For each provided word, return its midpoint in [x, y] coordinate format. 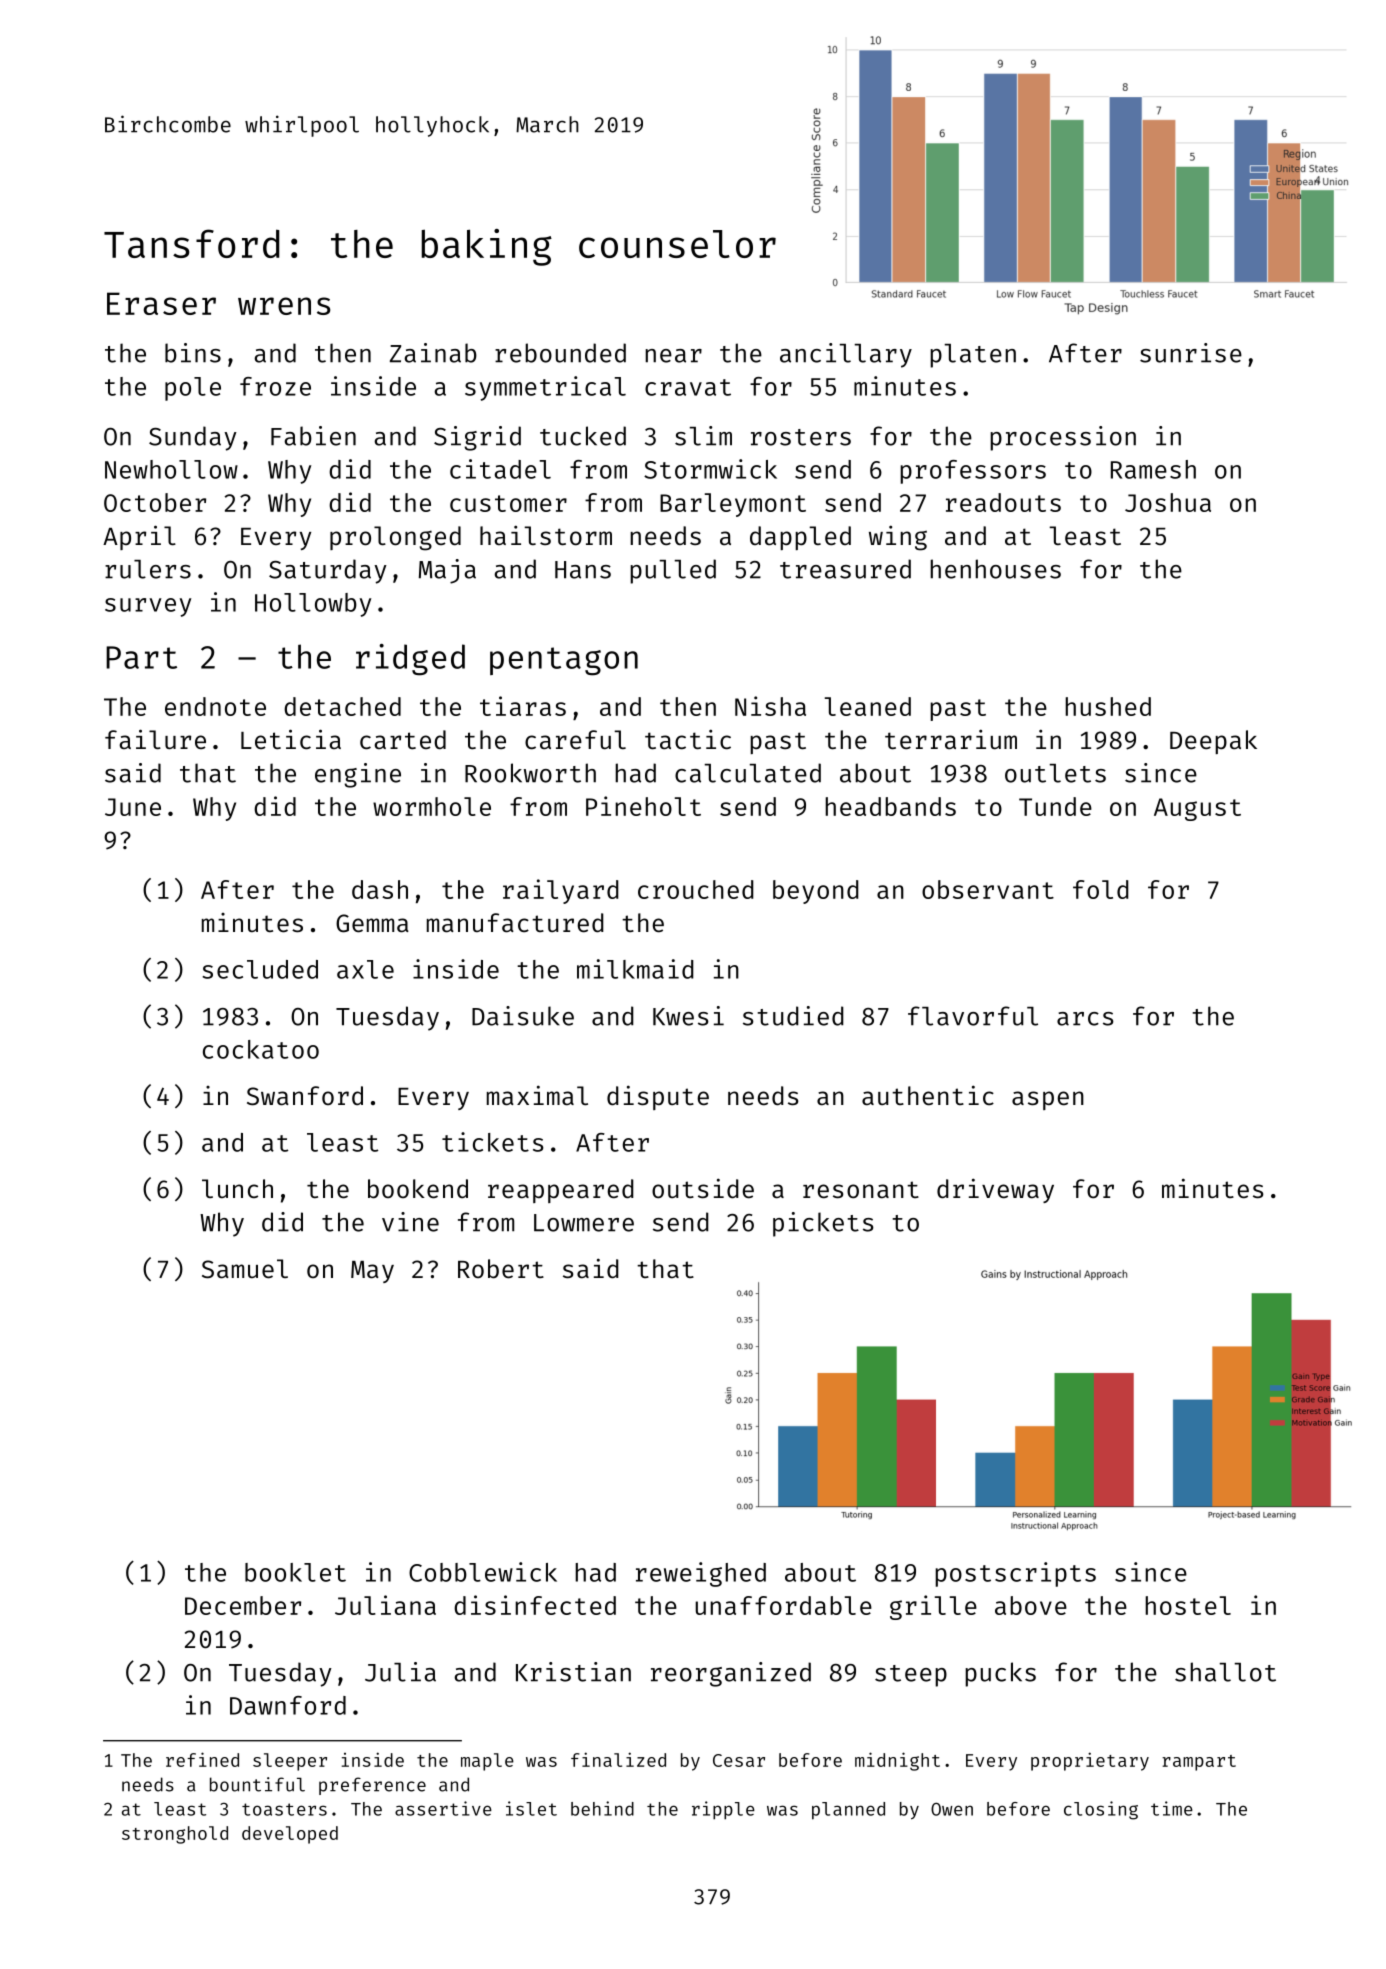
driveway [995, 1190]
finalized [618, 1759]
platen [973, 356]
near [673, 356]
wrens [284, 306]
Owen [952, 1809]
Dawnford [288, 1705]
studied [793, 1016]
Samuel [245, 1269]
